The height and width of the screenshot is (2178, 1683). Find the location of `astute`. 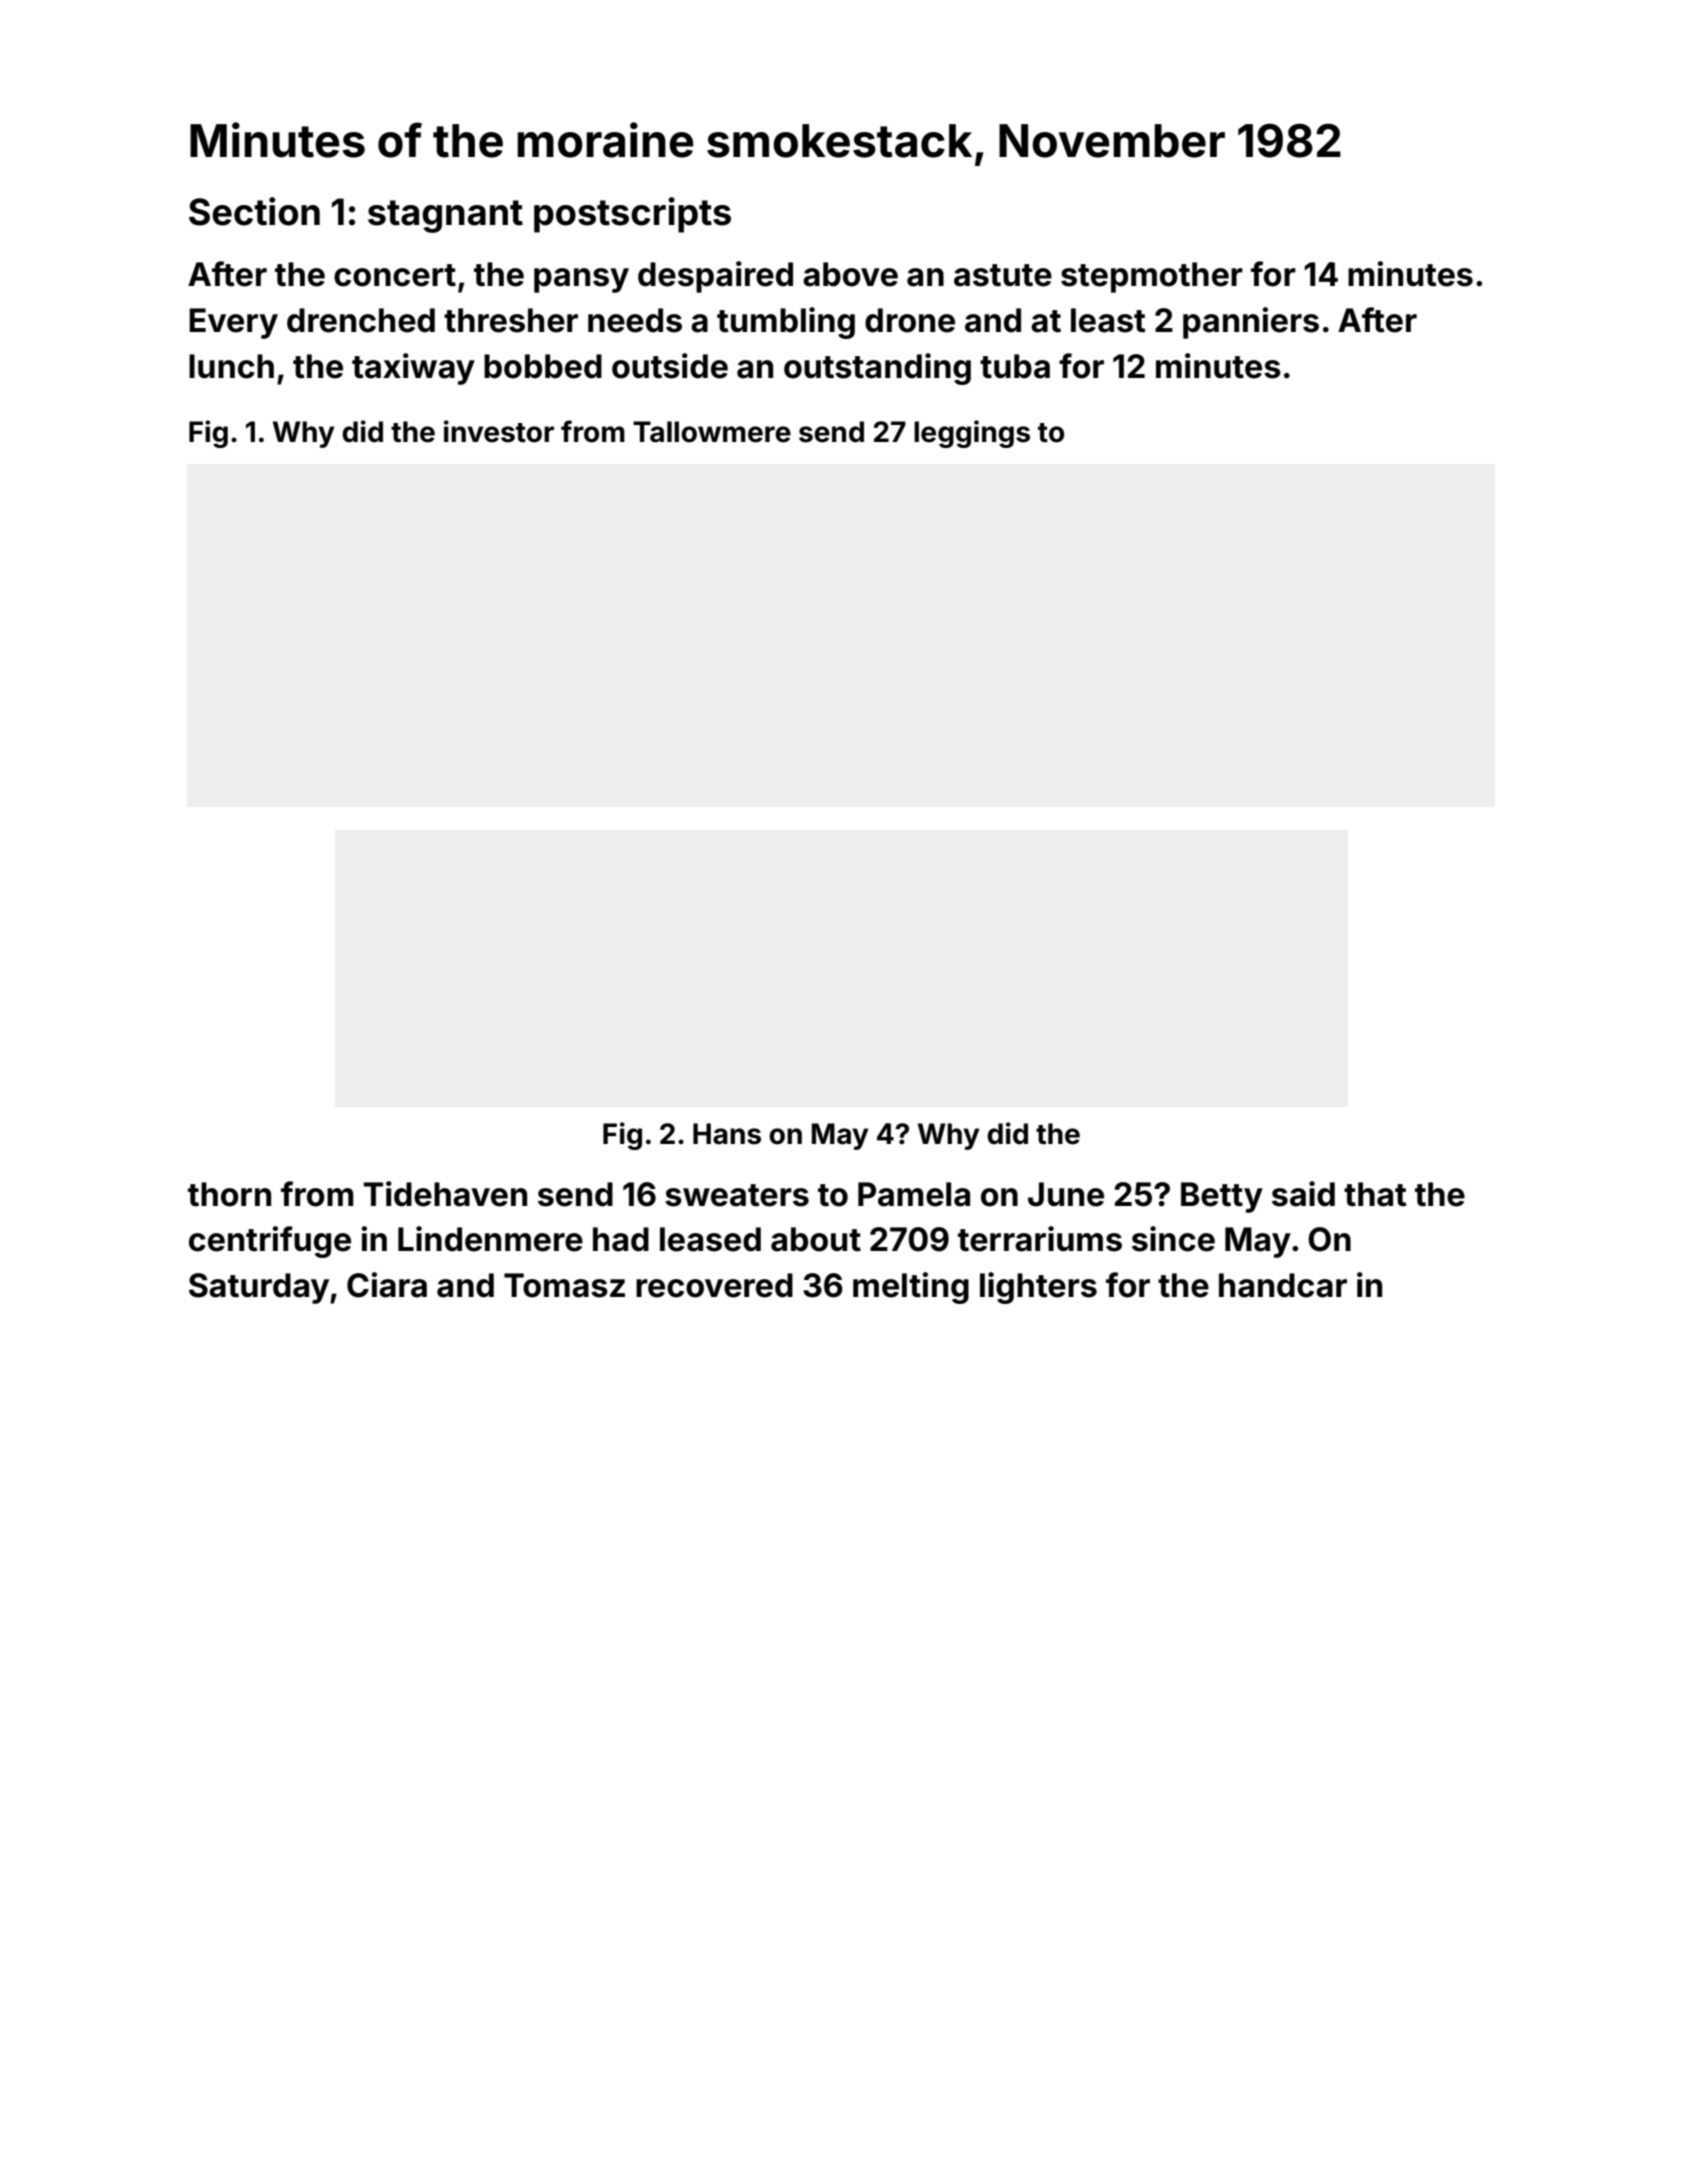

astute is located at coordinates (1003, 275).
